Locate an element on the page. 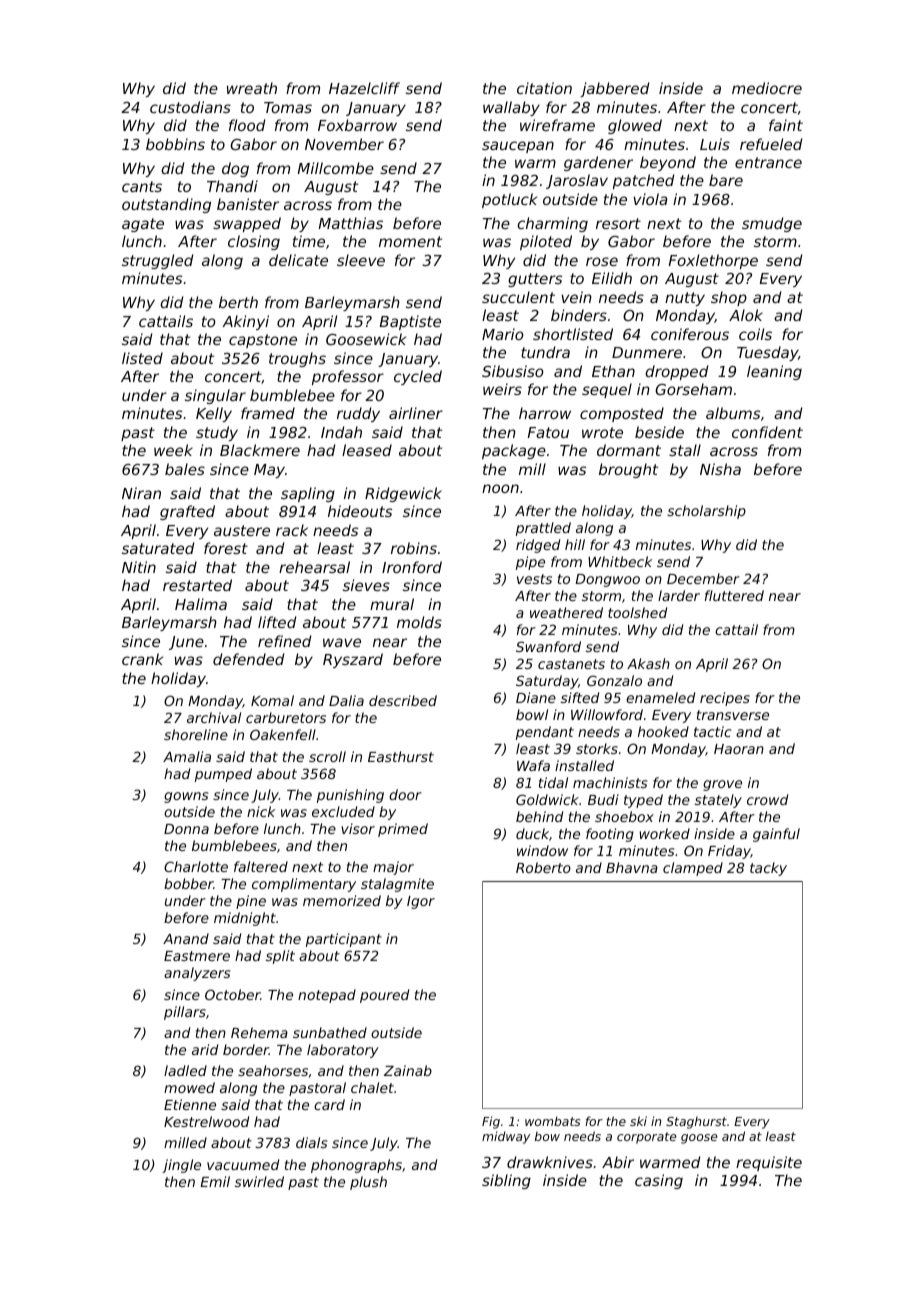 The image size is (924, 1308). Kestrelwood is located at coordinates (206, 1121).
